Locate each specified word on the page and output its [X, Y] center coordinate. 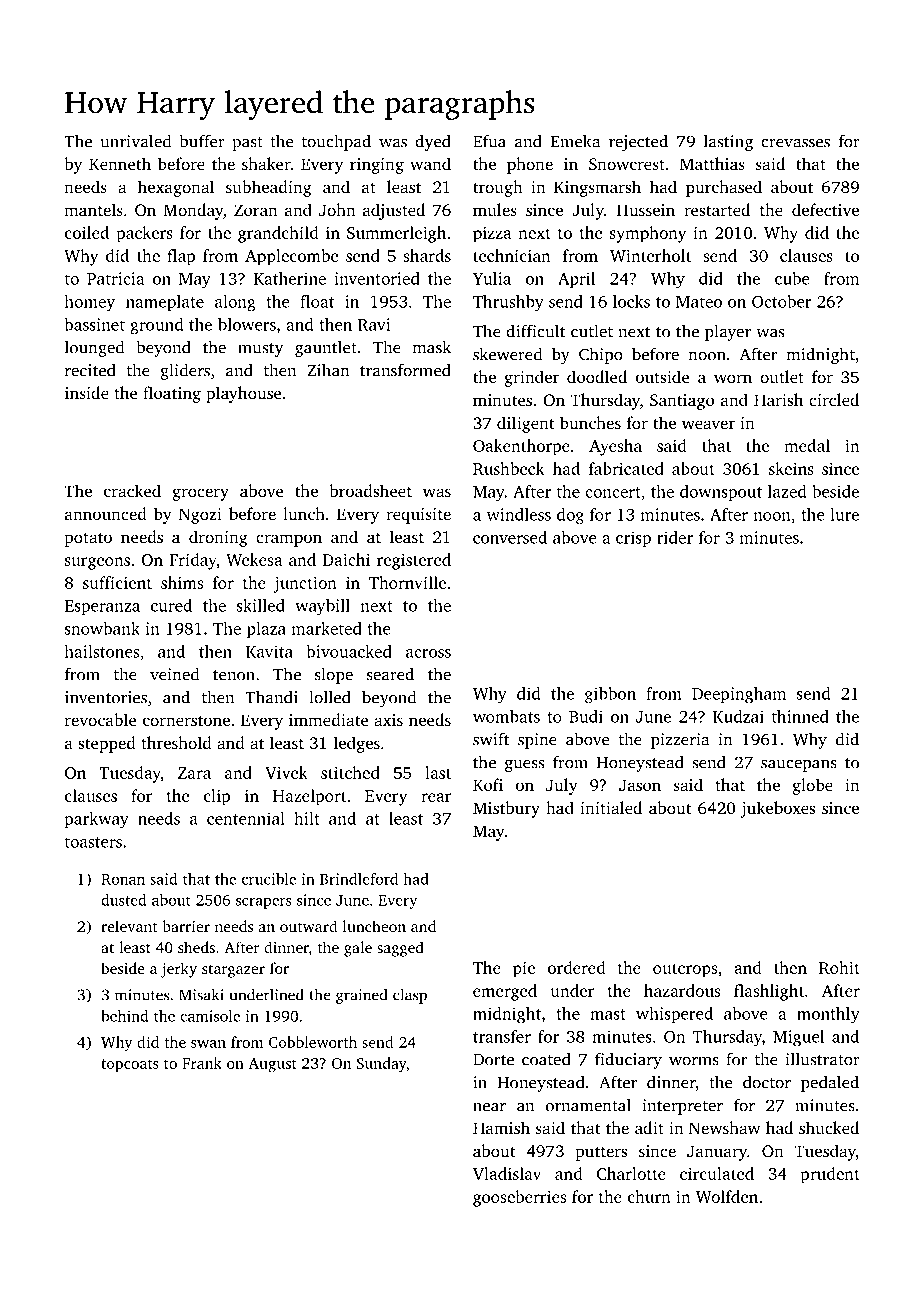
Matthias [712, 163]
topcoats [130, 1065]
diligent [526, 424]
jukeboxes [777, 809]
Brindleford [359, 879]
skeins [791, 468]
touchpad [336, 142]
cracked [132, 490]
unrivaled [135, 141]
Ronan [123, 879]
